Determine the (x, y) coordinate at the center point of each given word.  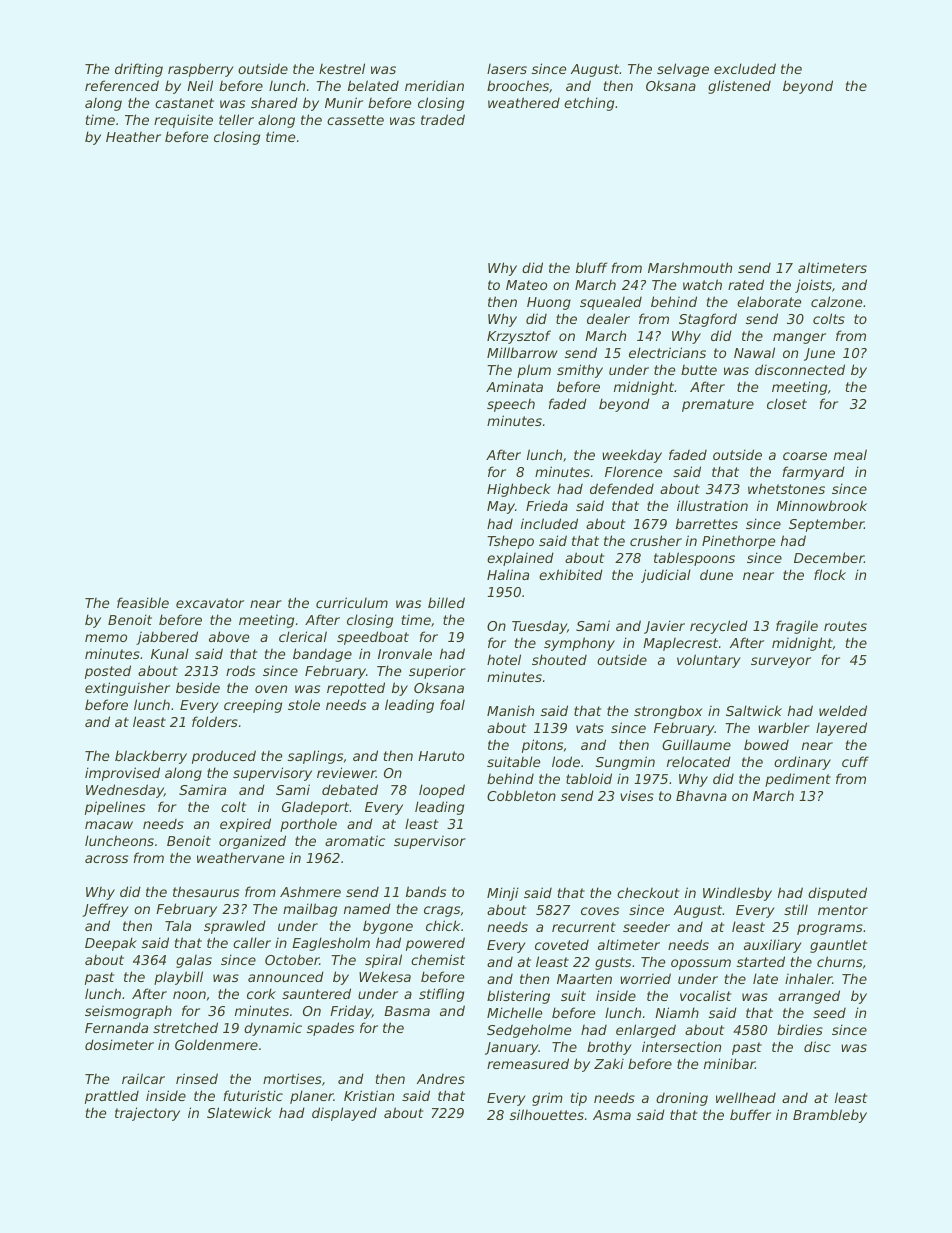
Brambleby (830, 1116)
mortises (292, 1078)
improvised (122, 774)
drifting (139, 70)
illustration (712, 505)
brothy (609, 1048)
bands (426, 891)
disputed (837, 894)
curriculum (352, 602)
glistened (739, 87)
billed (446, 602)
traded (443, 119)
